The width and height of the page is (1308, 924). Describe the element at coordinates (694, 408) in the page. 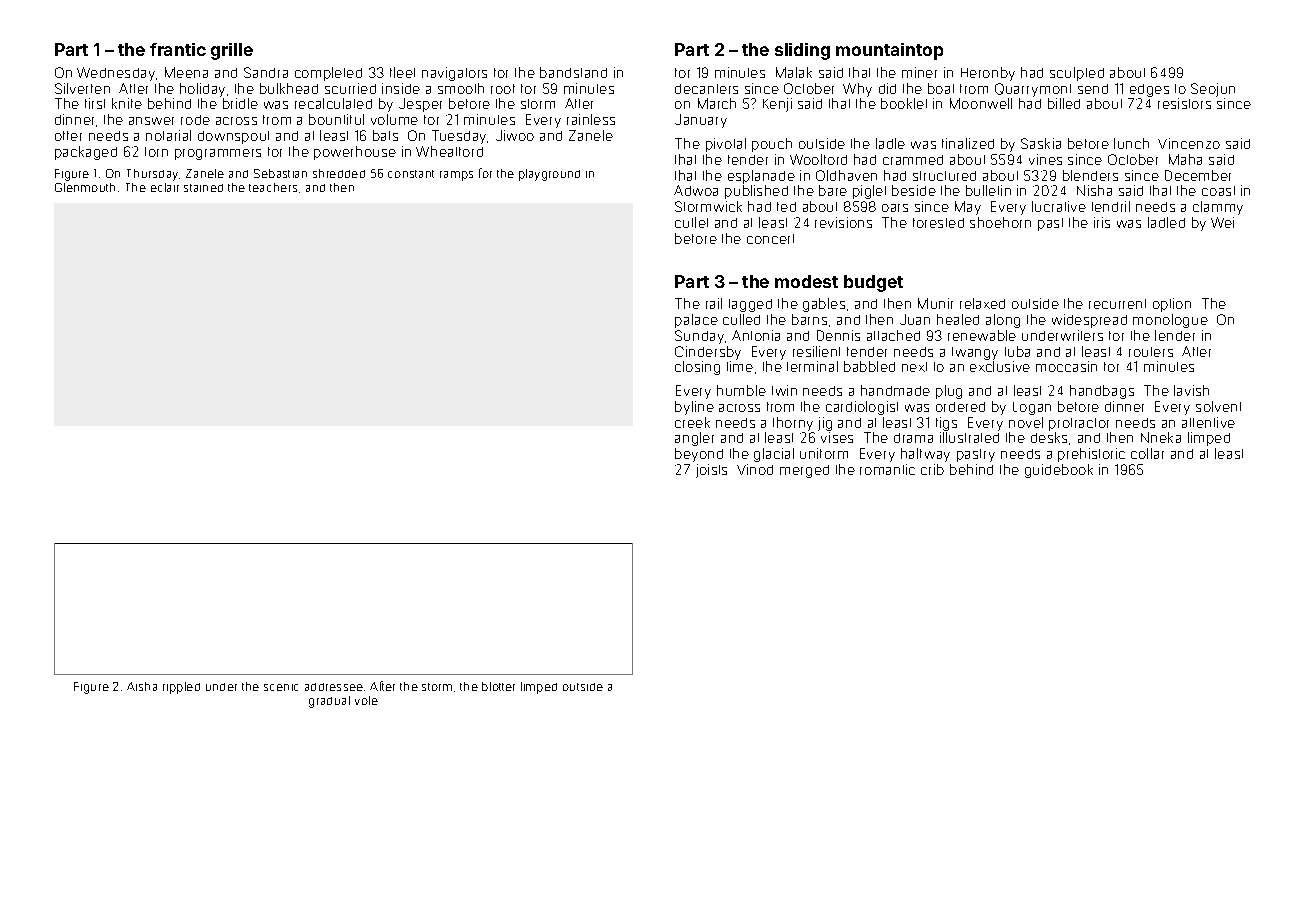

I see `byline` at that location.
